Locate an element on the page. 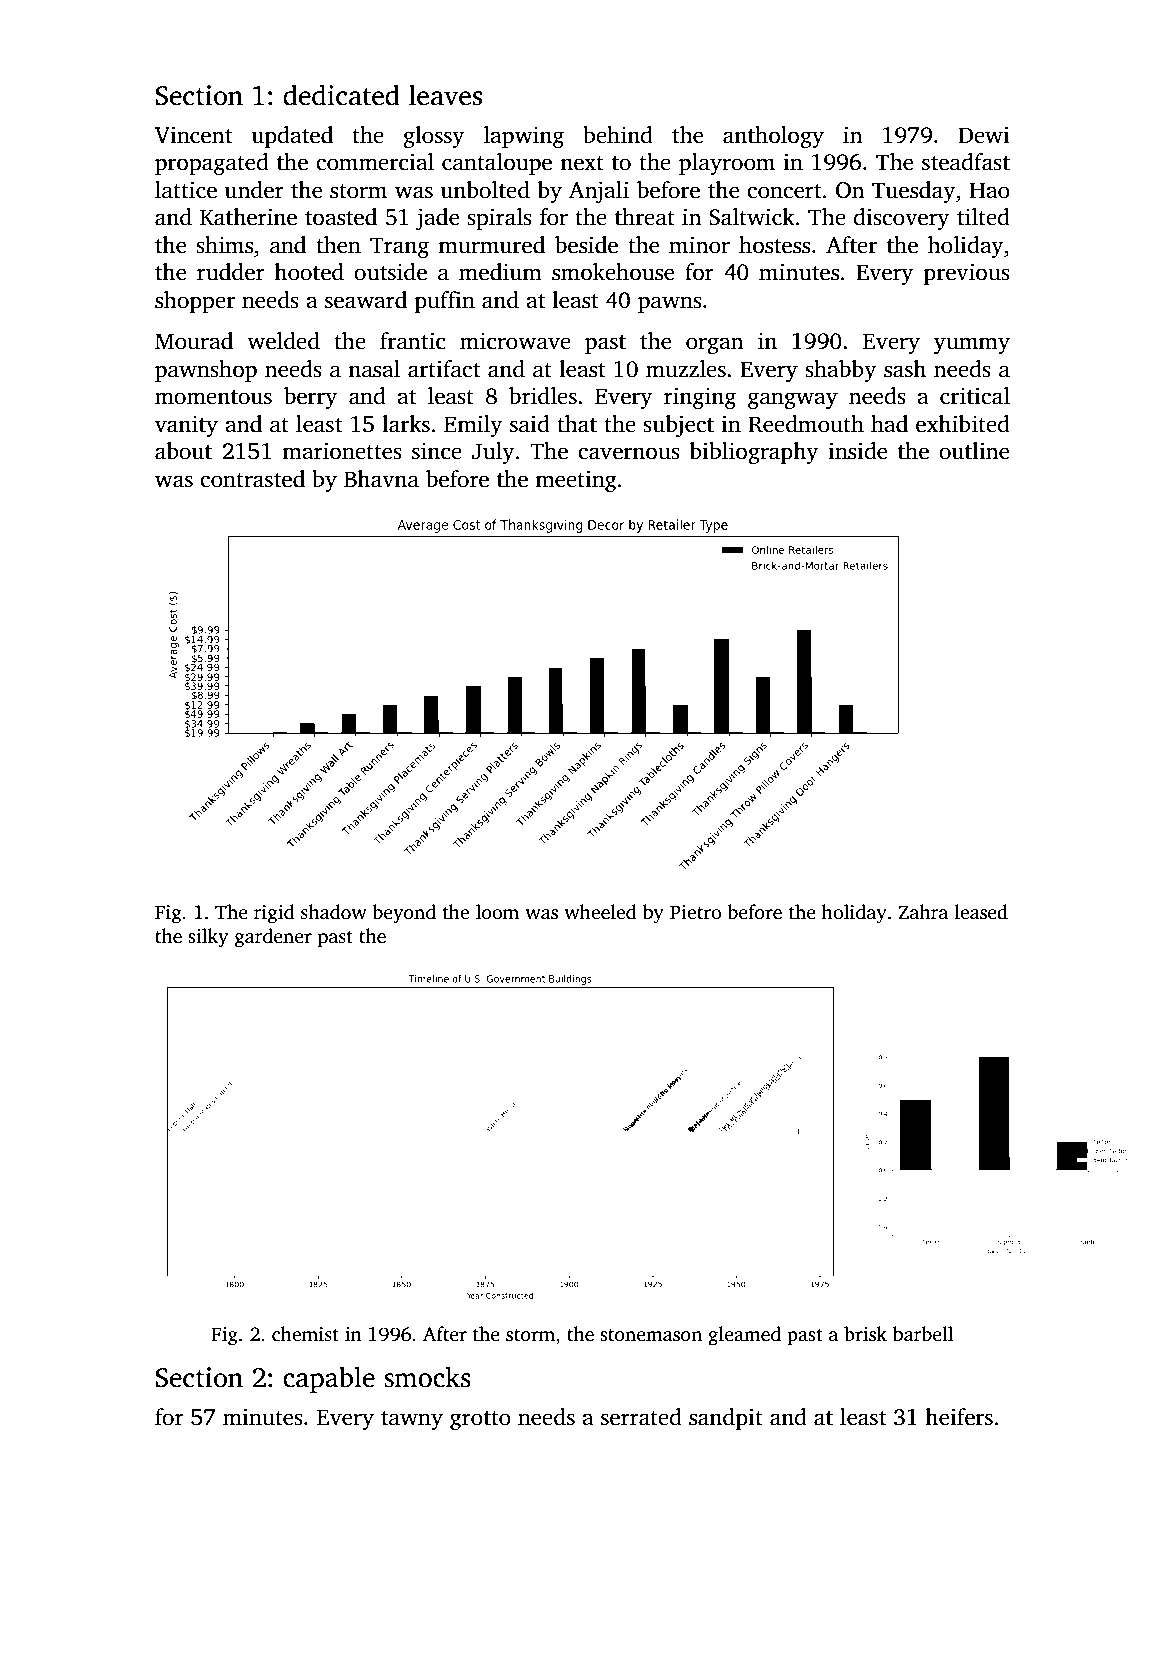 The height and width of the document is (1654, 1165). gardener is located at coordinates (273, 938).
